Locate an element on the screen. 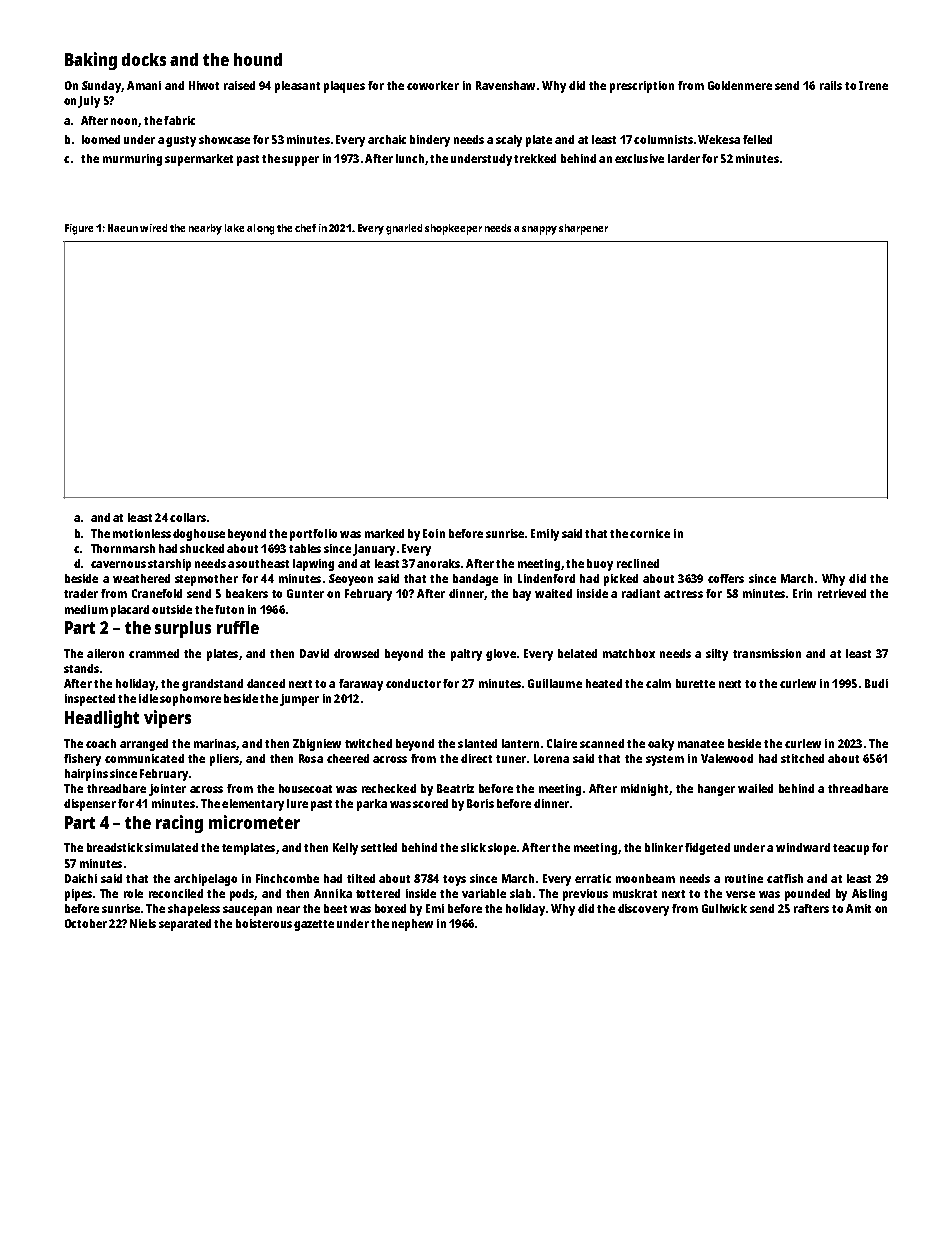 The width and height of the screenshot is (952, 1233). Baking is located at coordinates (91, 61).
